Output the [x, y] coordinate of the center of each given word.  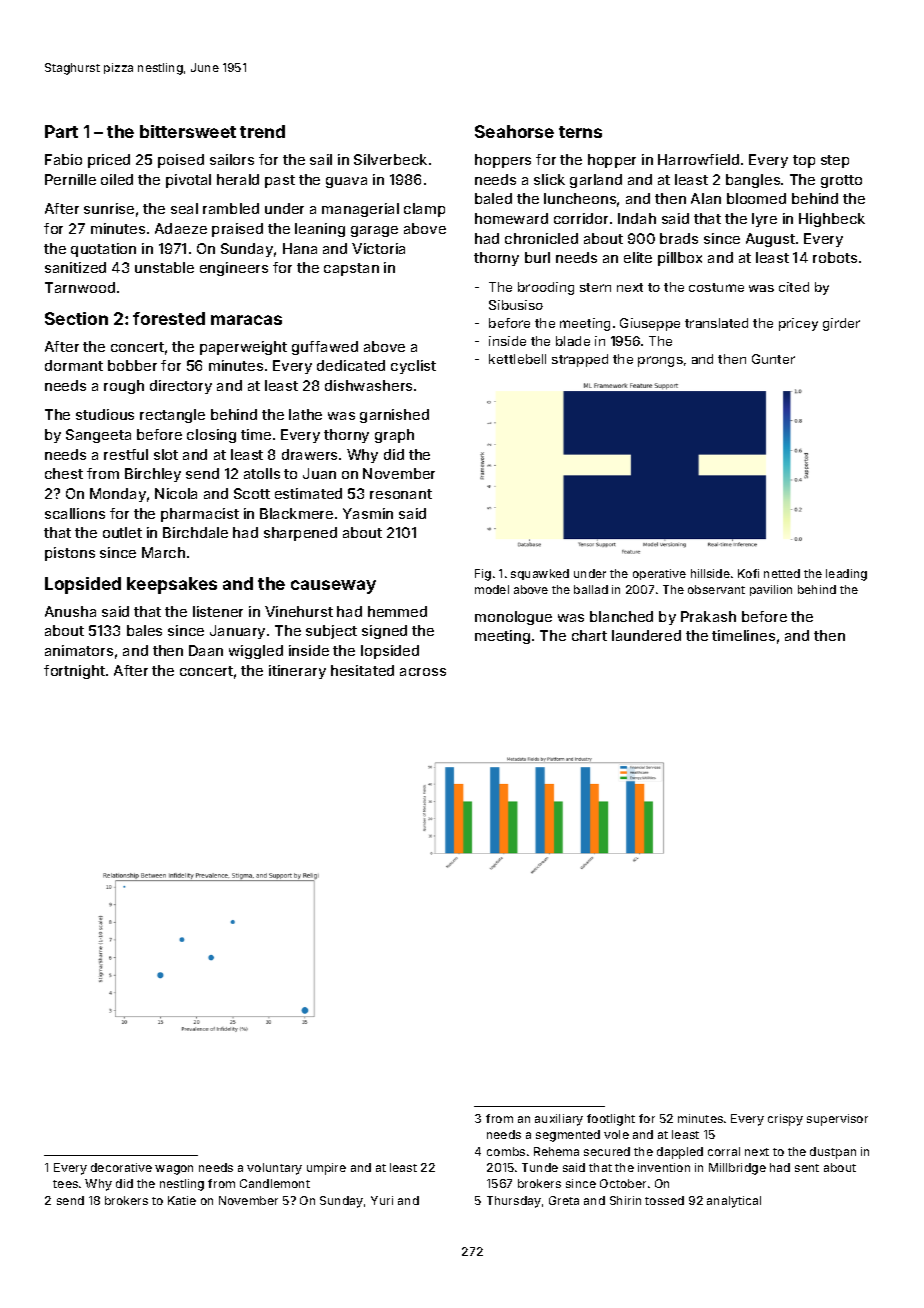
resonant [401, 494]
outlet [122, 532]
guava [346, 182]
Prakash [708, 616]
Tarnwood [80, 287]
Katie [182, 1200]
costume [716, 287]
